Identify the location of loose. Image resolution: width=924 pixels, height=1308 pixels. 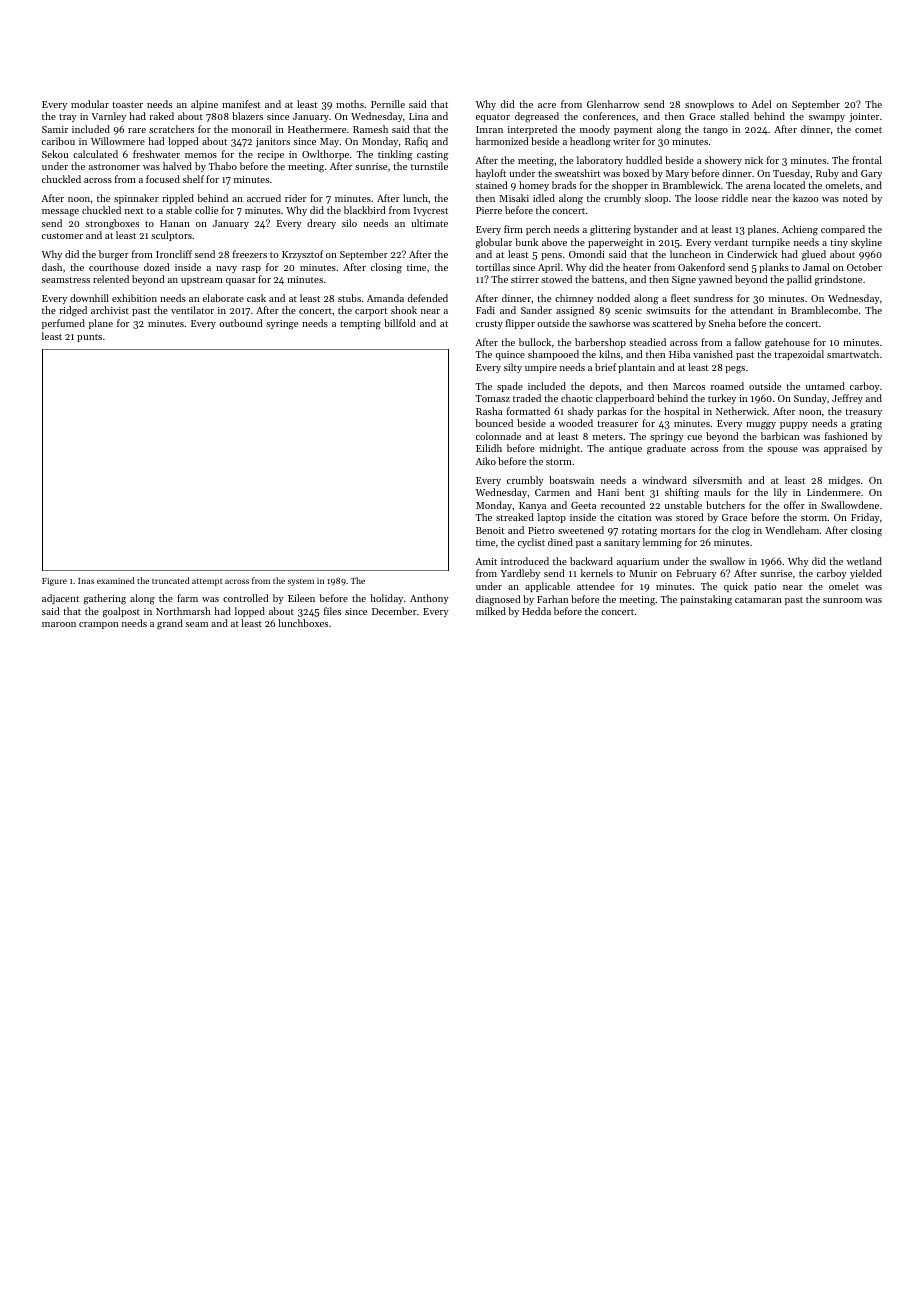
(706, 198).
